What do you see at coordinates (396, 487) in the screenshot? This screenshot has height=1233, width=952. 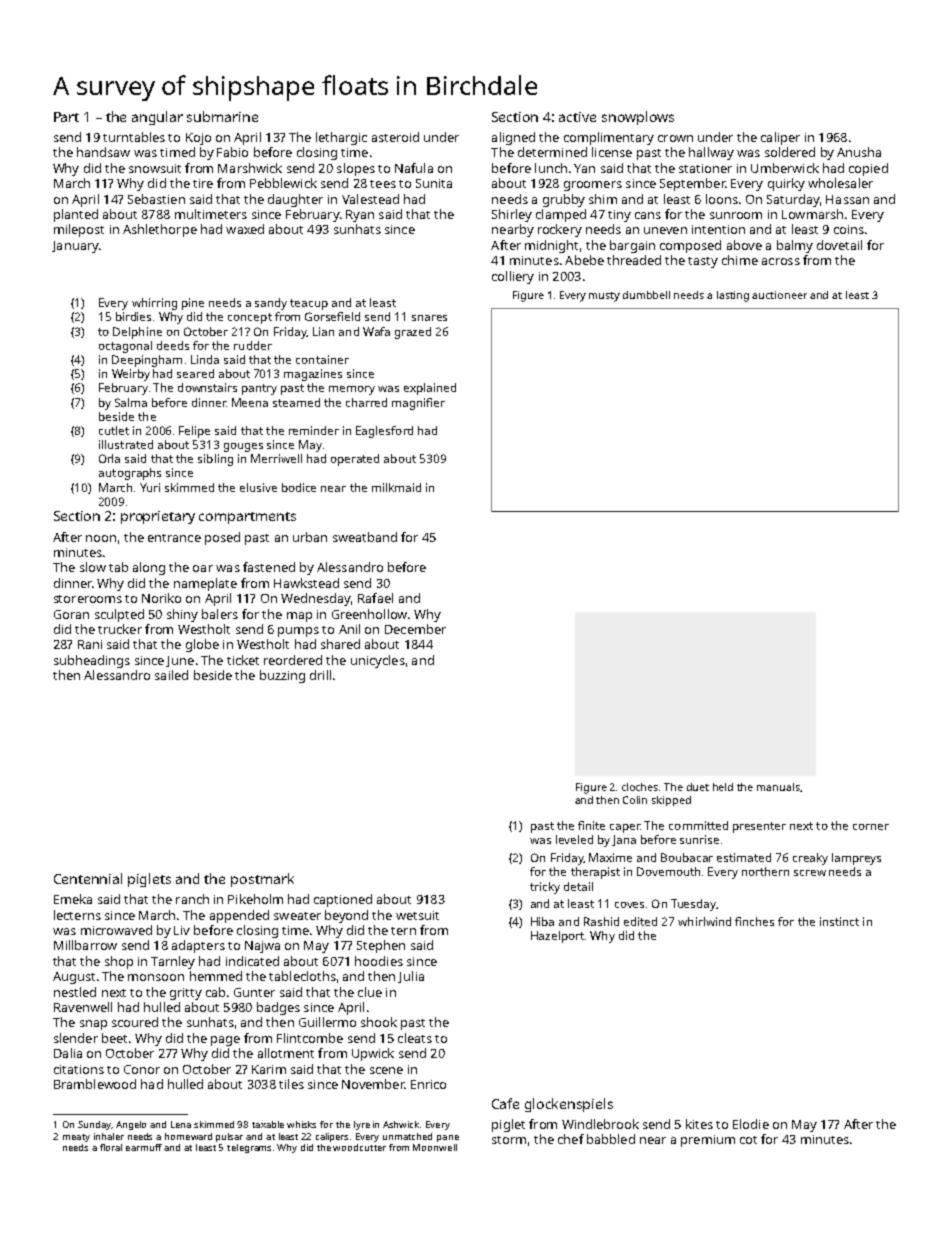 I see `milkmaid` at bounding box center [396, 487].
